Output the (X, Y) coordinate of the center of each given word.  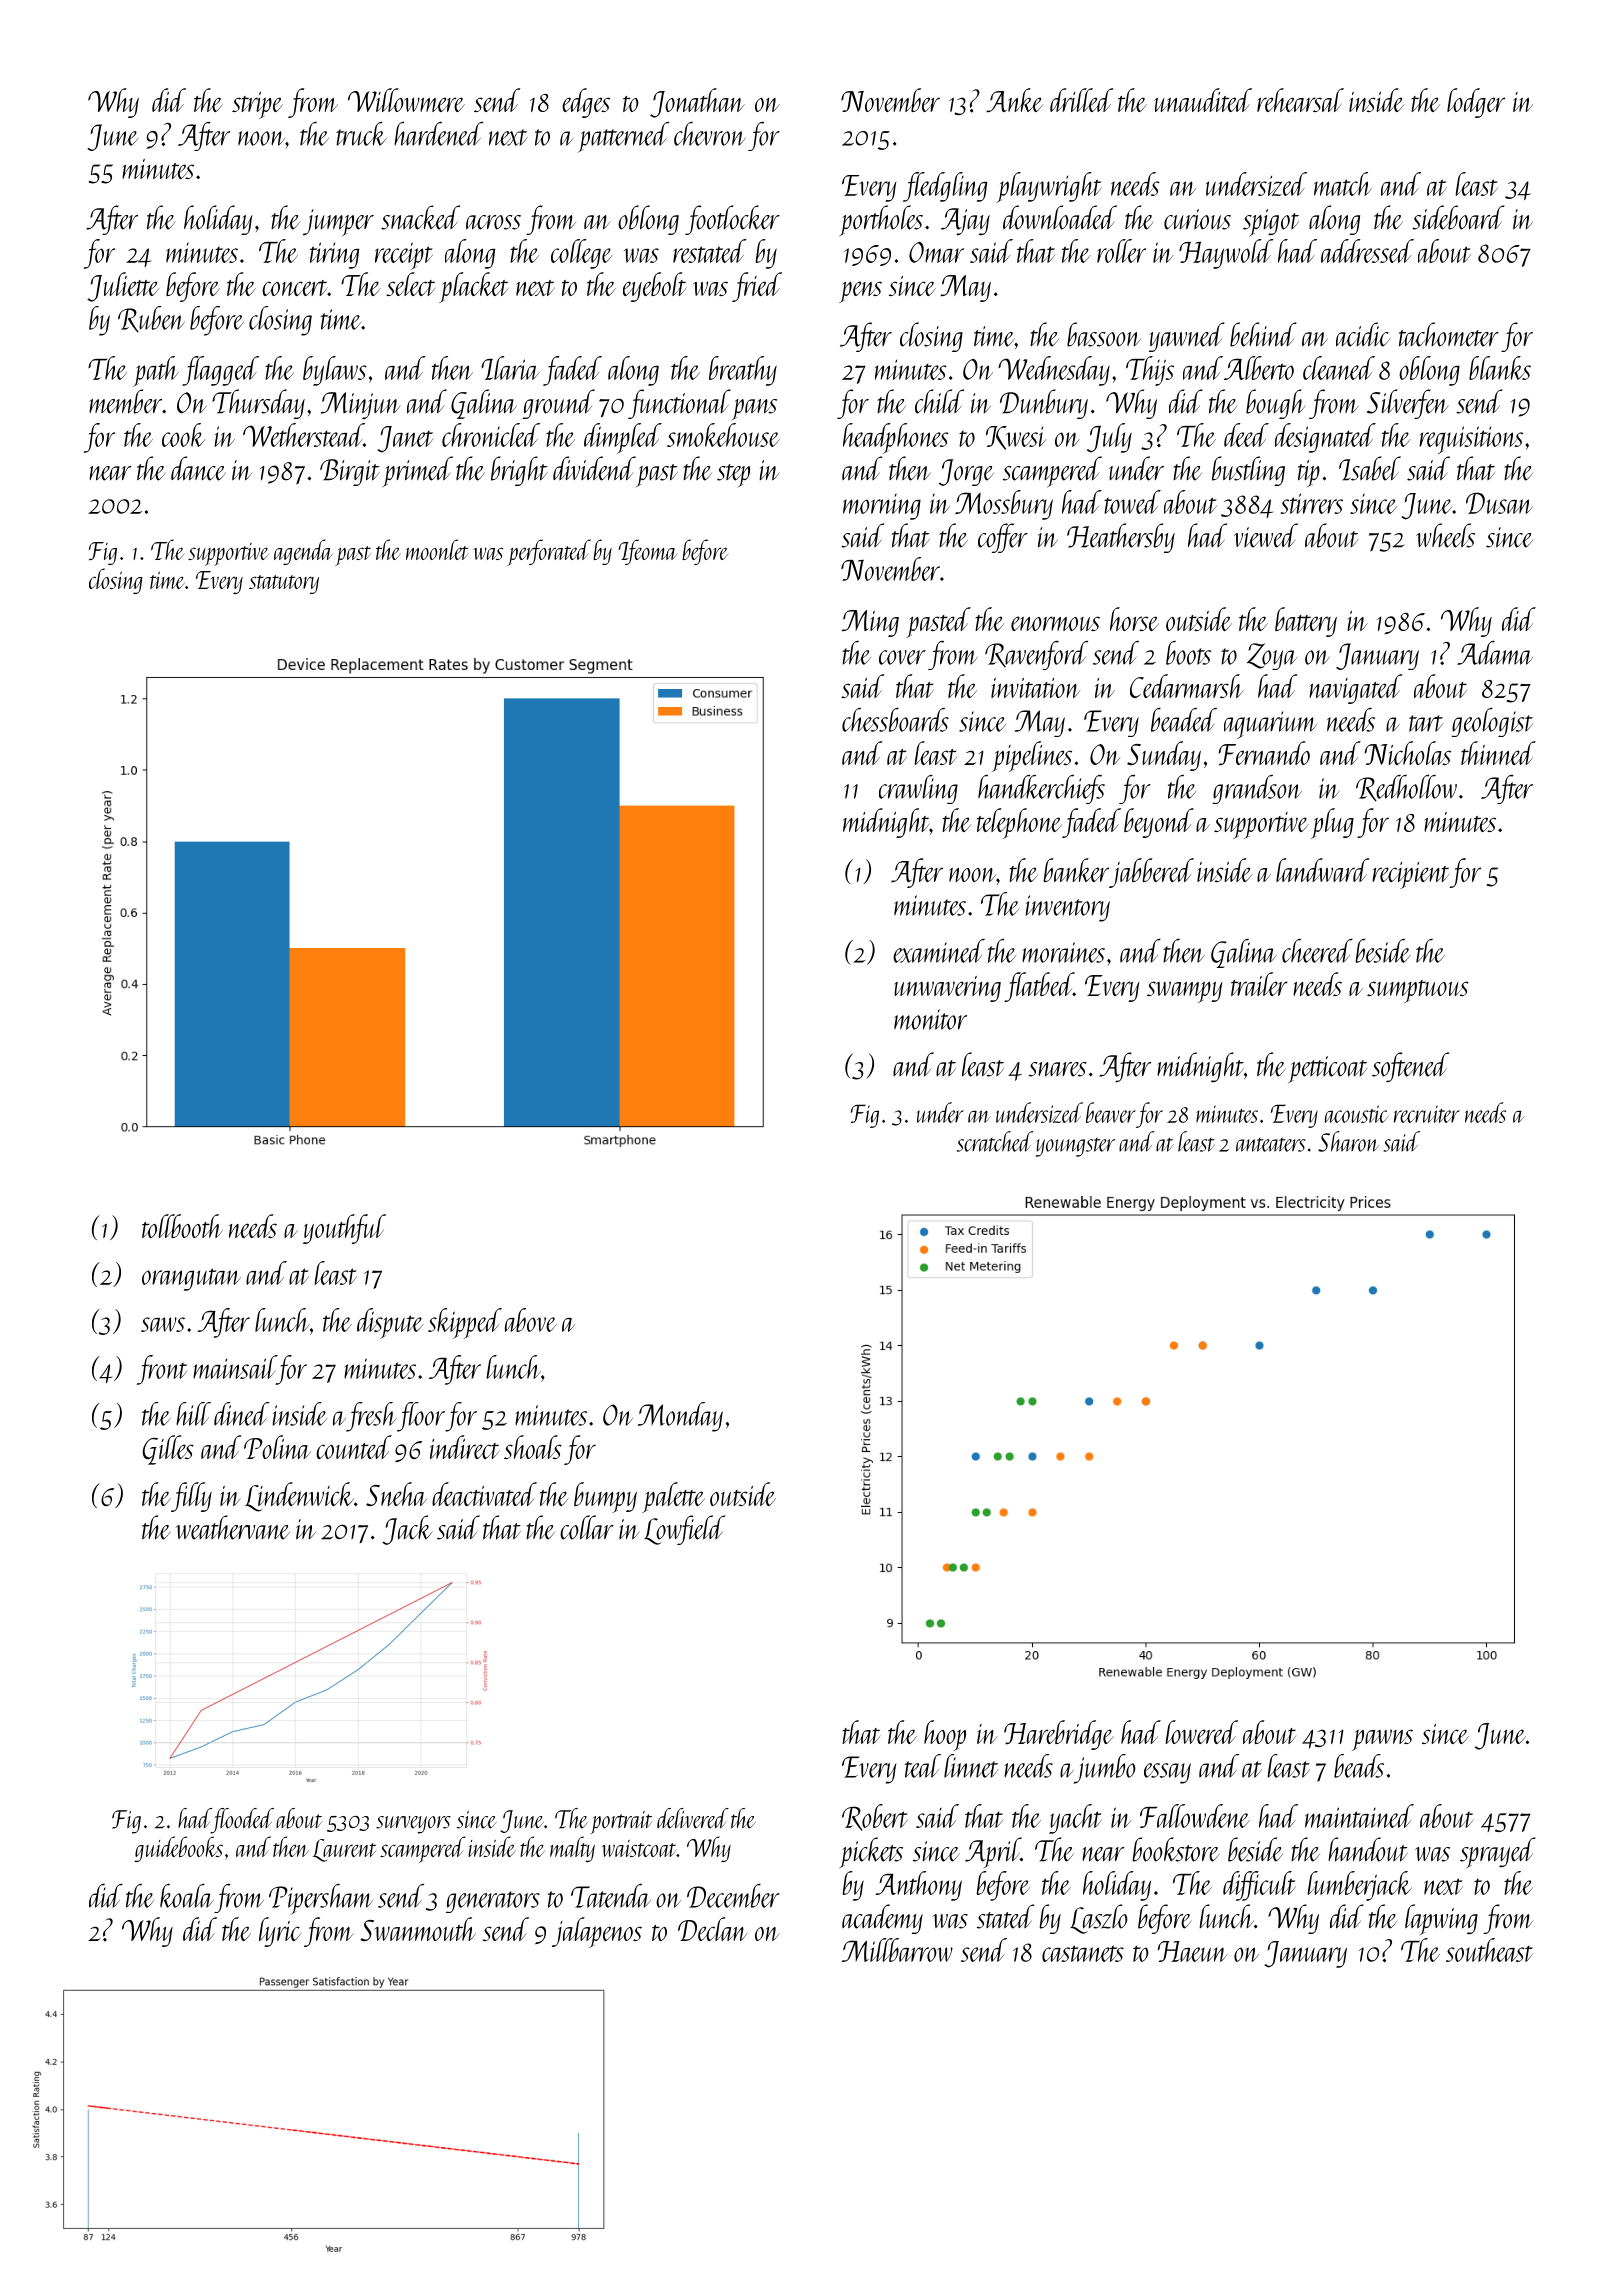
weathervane (233, 1527)
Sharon (1348, 1141)
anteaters (1271, 1144)
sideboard (1458, 217)
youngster (1075, 1147)
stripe (257, 105)
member (125, 401)
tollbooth (182, 1226)
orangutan (191, 1279)
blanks (1500, 368)
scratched (995, 1141)
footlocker (732, 220)
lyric (280, 1932)
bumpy (605, 1497)
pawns (1382, 1740)
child (939, 401)
